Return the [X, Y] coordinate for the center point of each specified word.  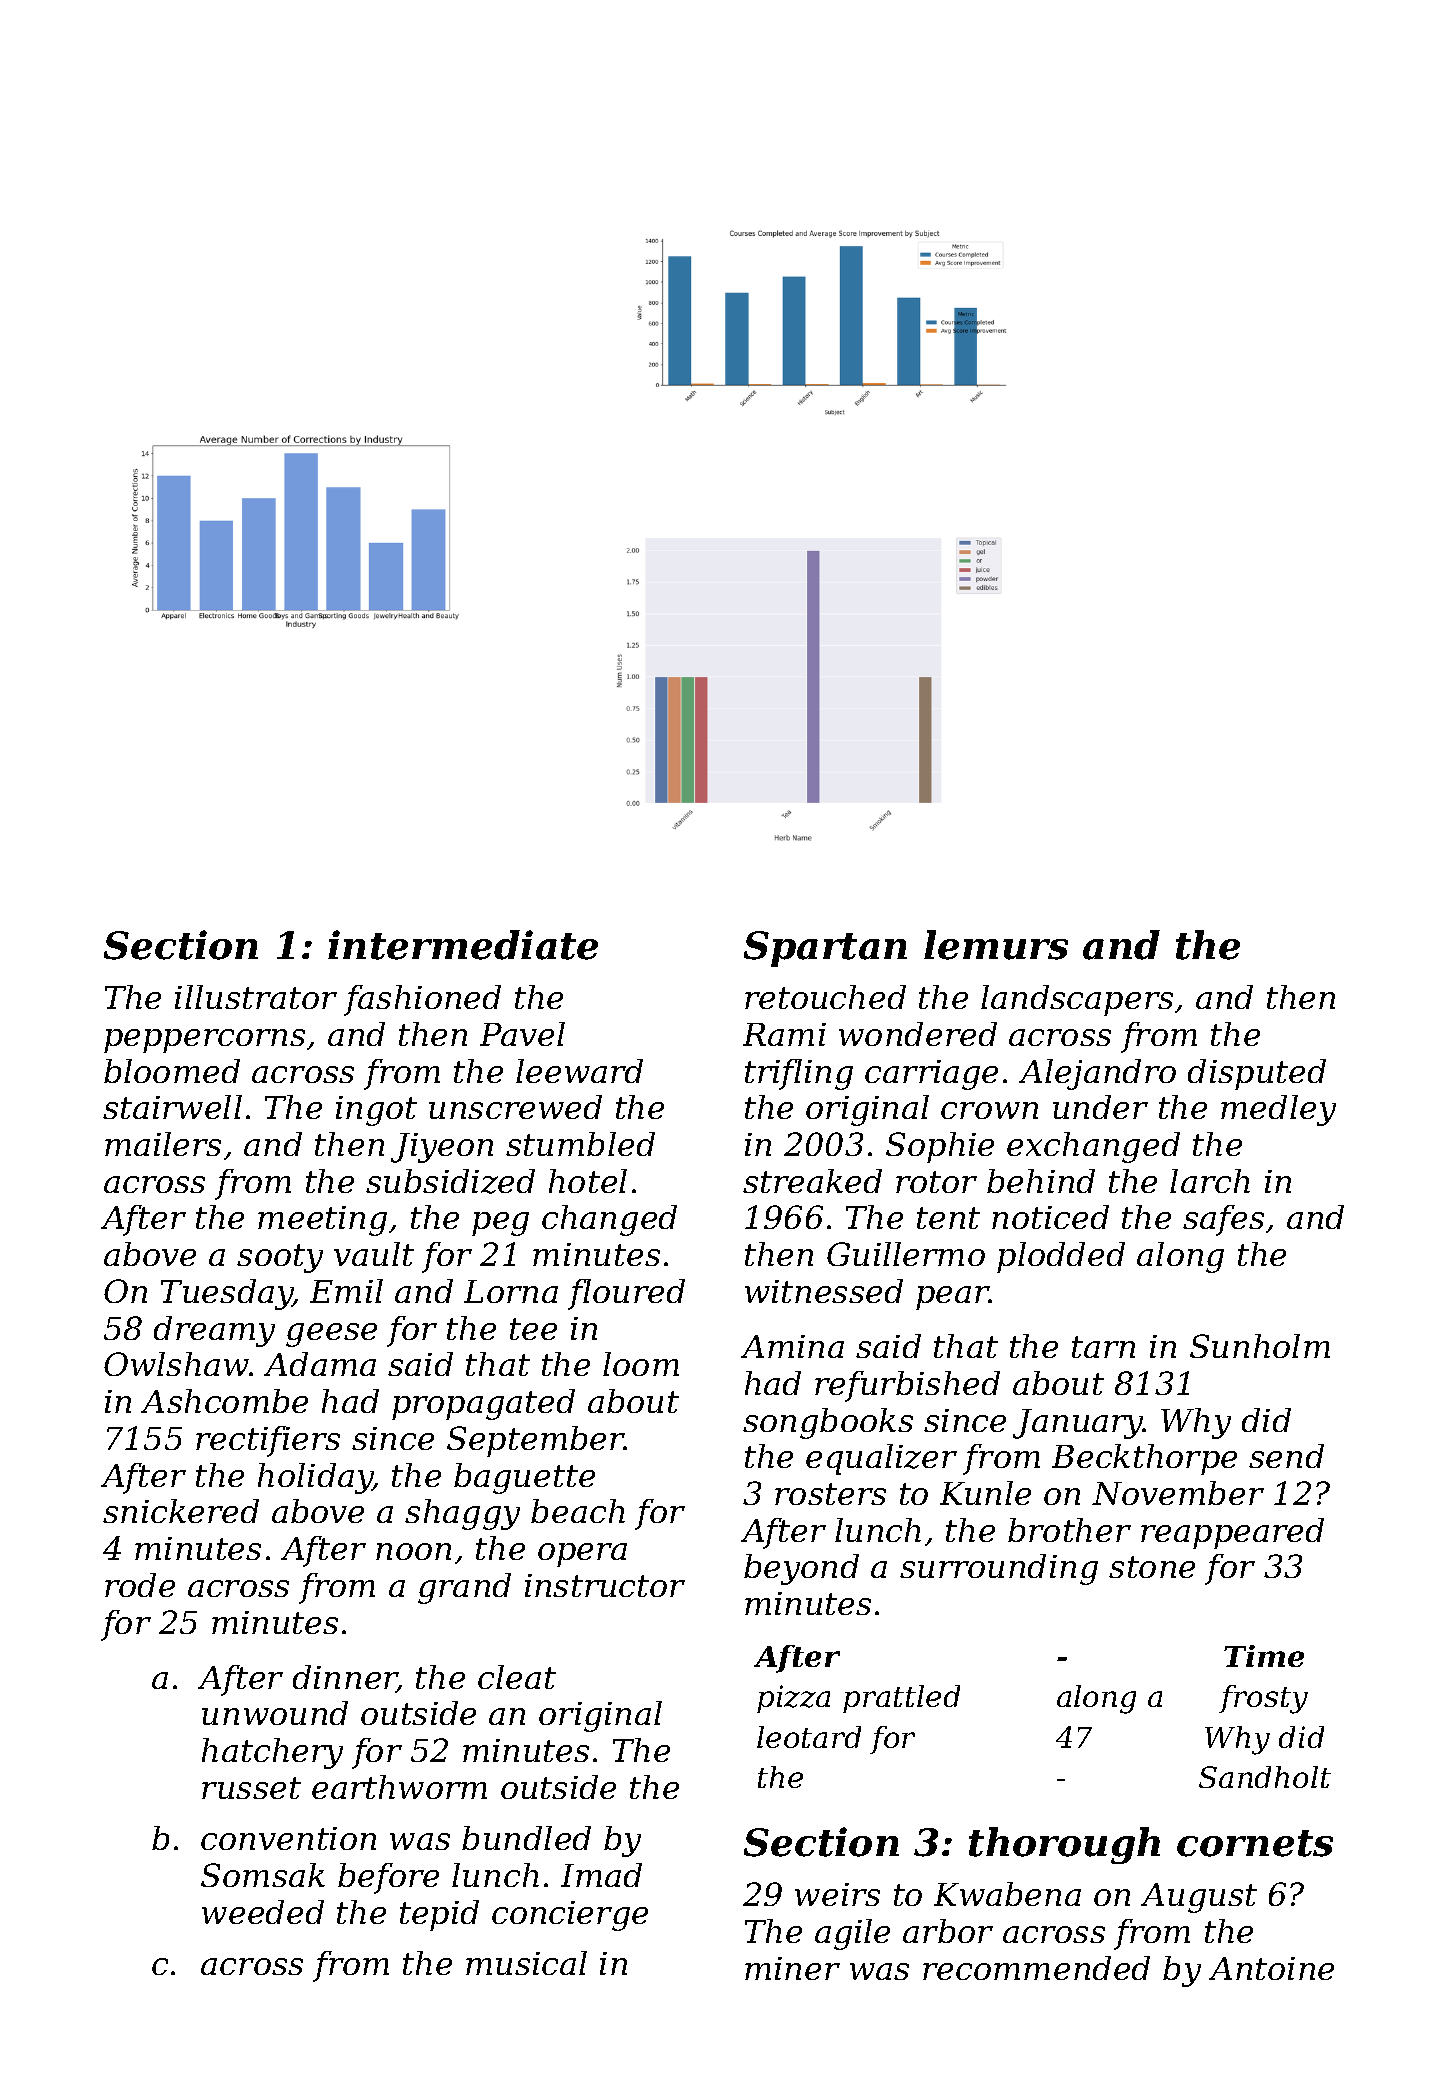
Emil [346, 1291]
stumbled [580, 1144]
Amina [792, 1346]
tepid [439, 1915]
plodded [1061, 1257]
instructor [605, 1585]
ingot [376, 1111]
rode [140, 1585]
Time [1264, 1656]
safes [1223, 1220]
